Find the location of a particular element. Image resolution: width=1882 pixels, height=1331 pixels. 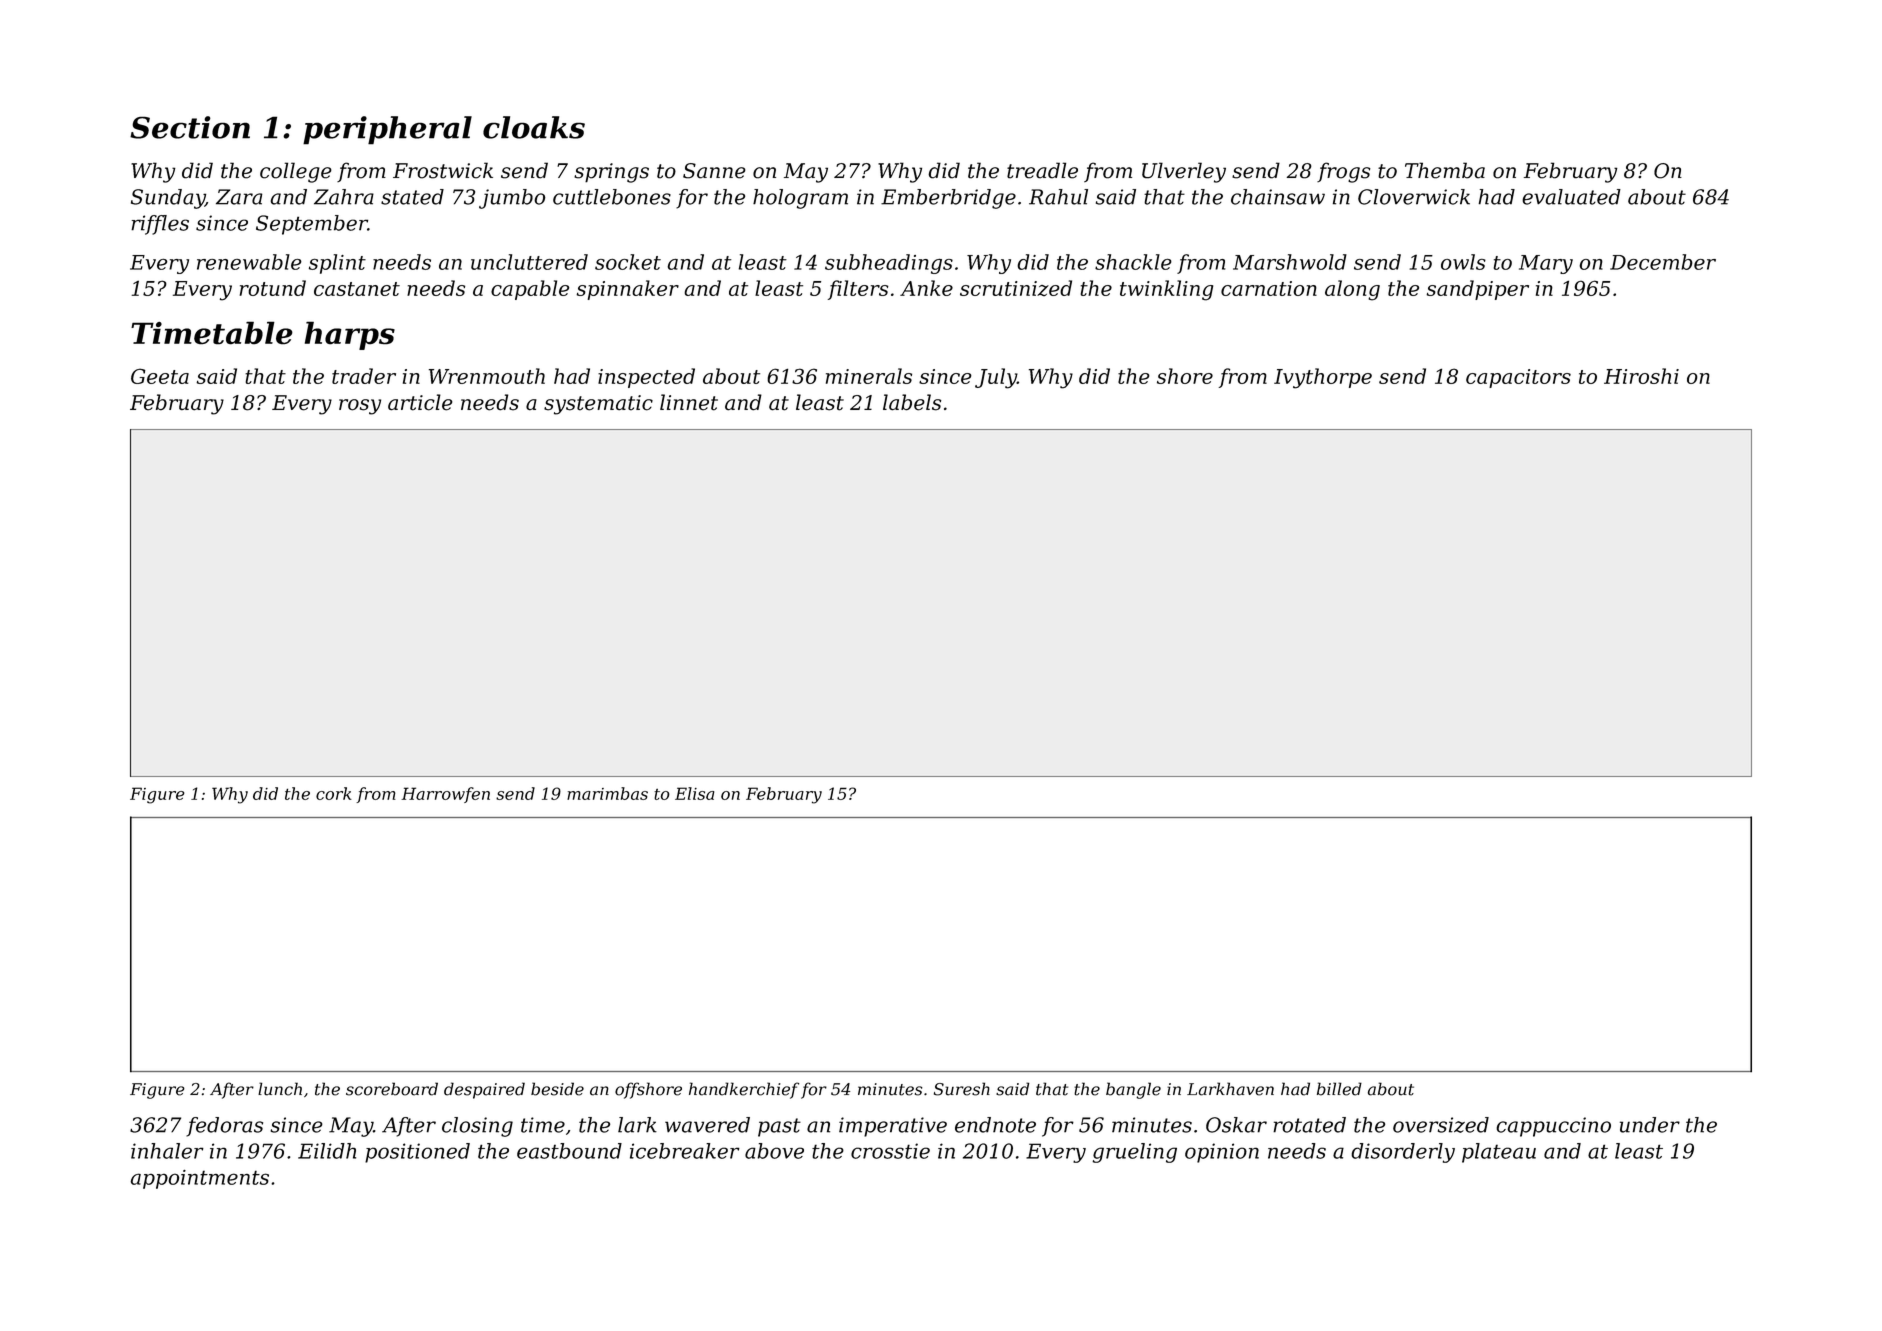

splint is located at coordinates (337, 264).
